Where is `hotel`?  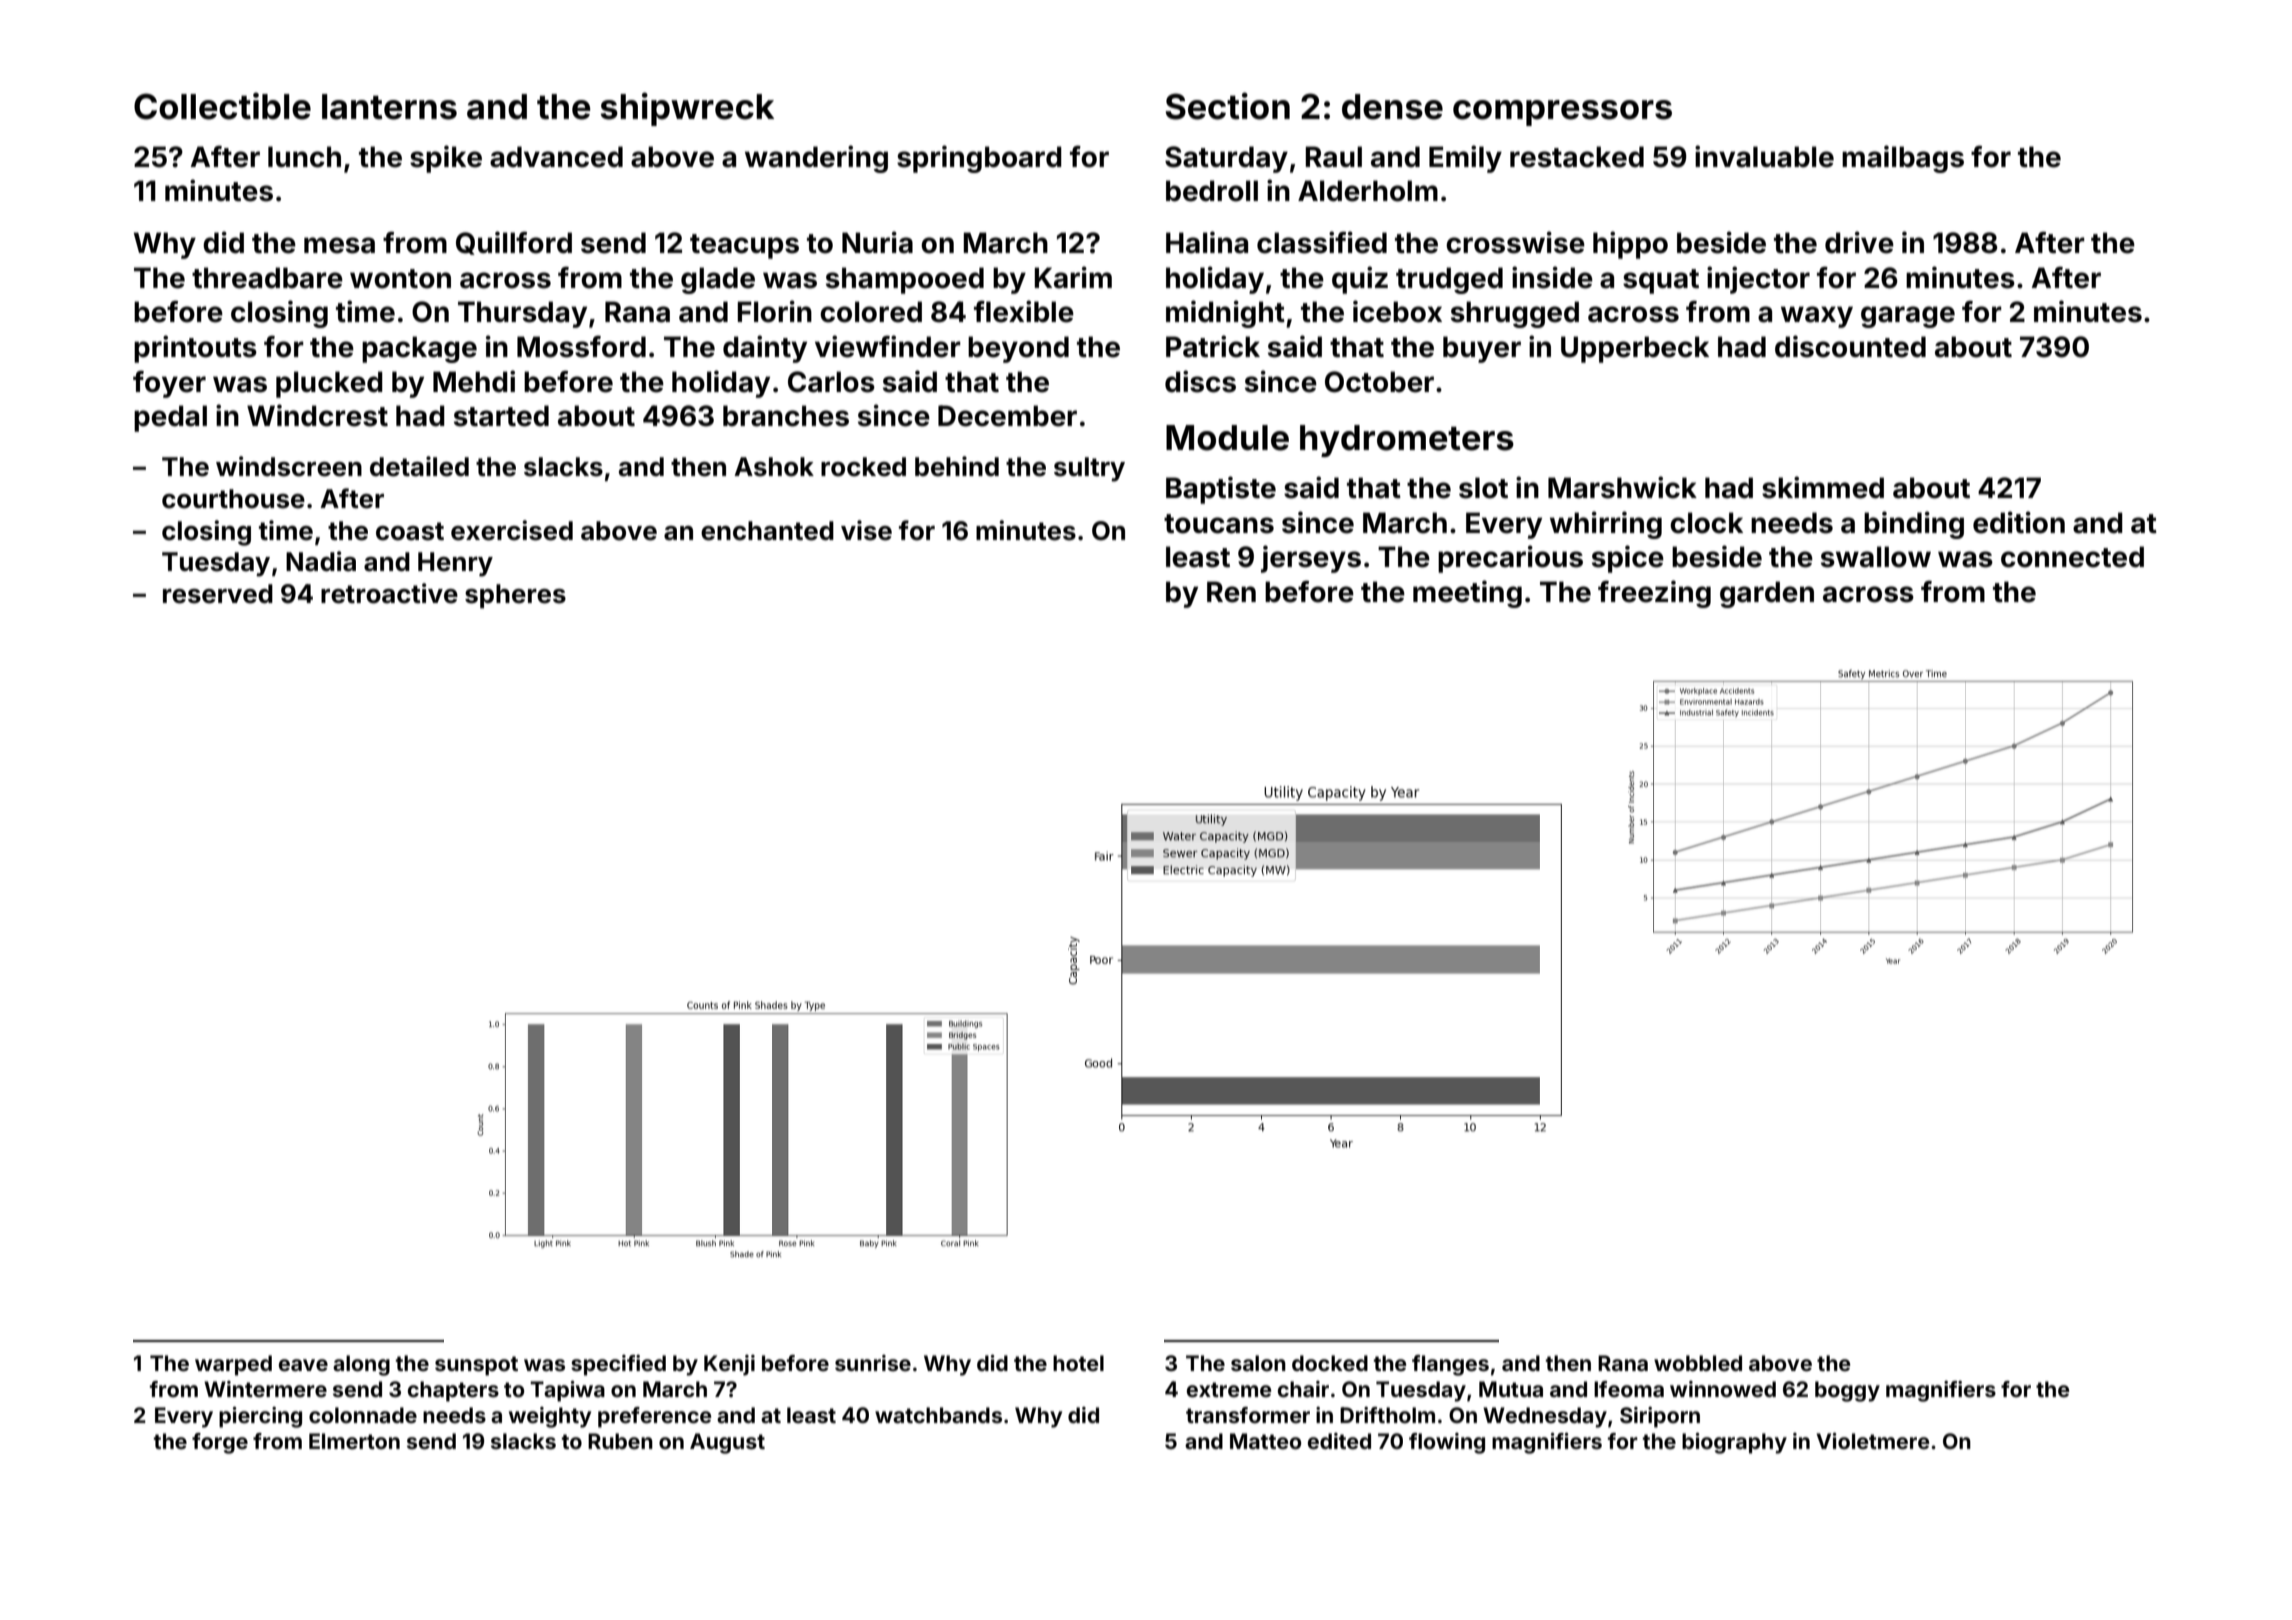 hotel is located at coordinates (1078, 1363).
